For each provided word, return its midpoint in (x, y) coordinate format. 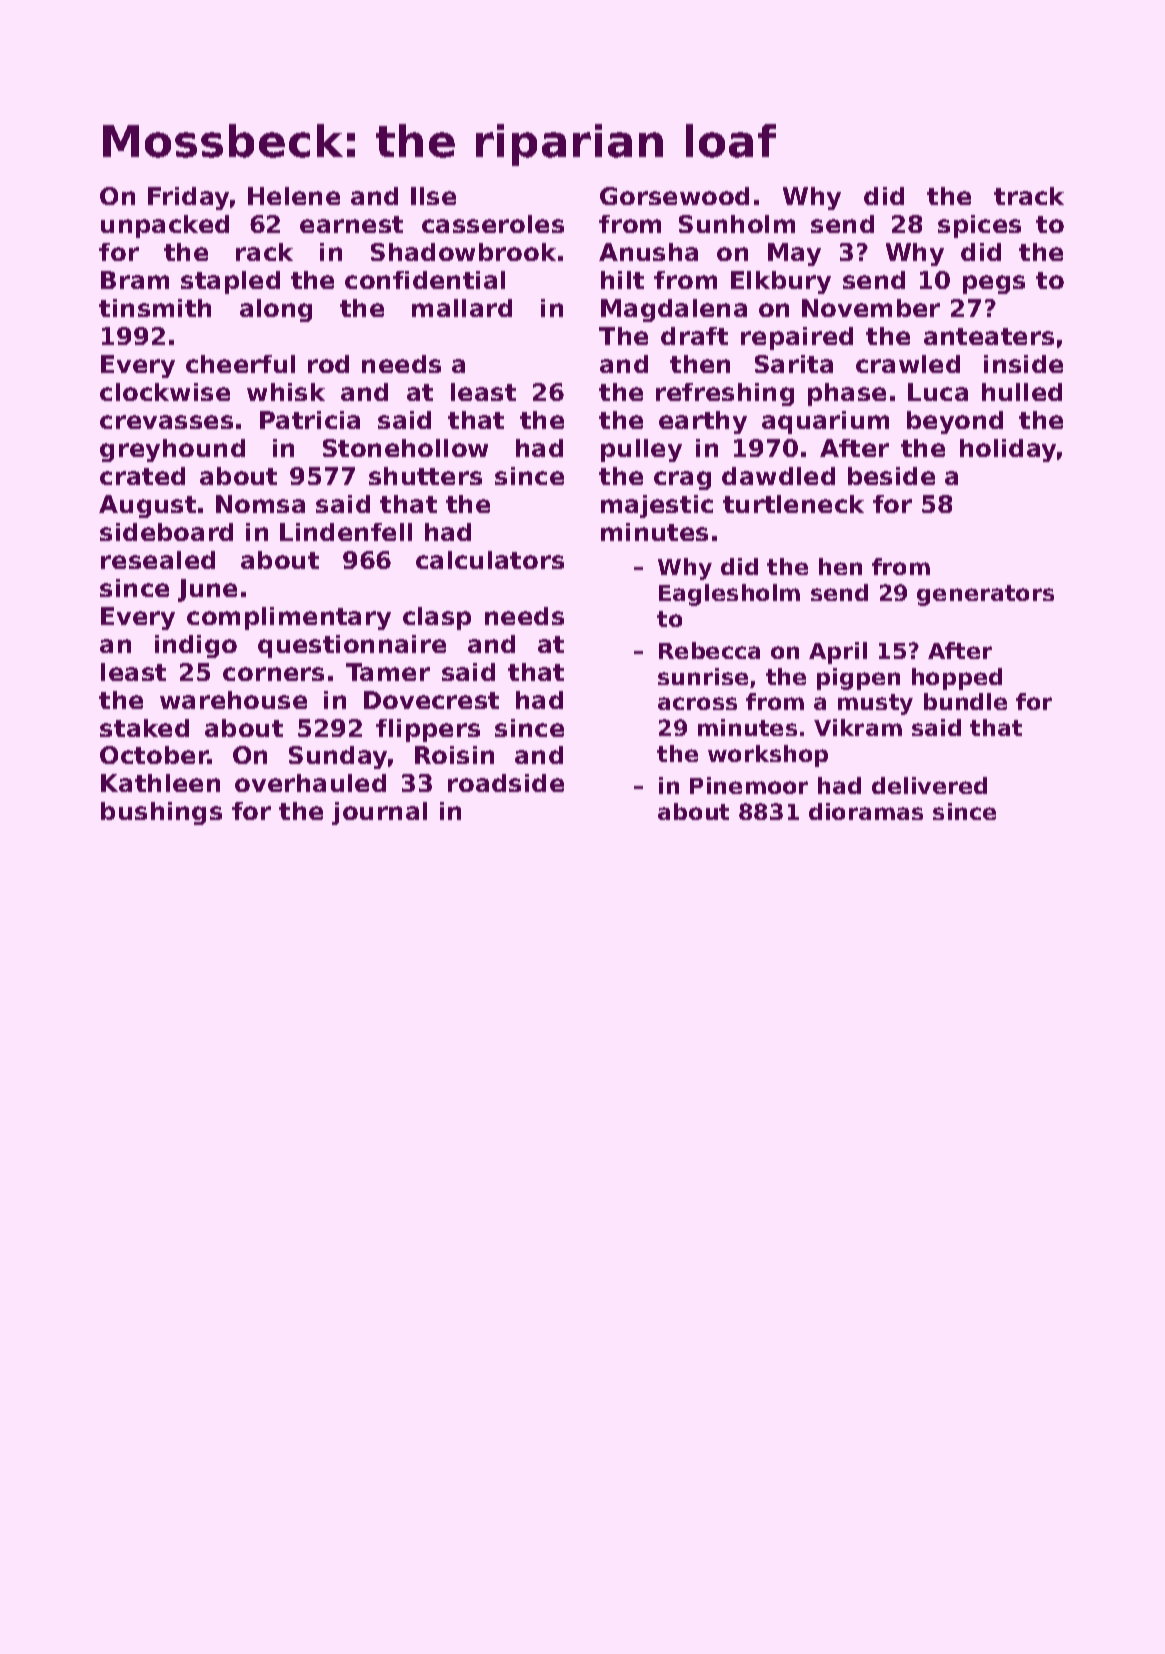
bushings (161, 813)
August (147, 506)
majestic (657, 506)
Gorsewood (674, 196)
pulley (641, 450)
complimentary (289, 618)
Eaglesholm (729, 595)
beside (891, 476)
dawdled (778, 476)
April (838, 653)
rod (328, 364)
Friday (188, 198)
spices (979, 226)
